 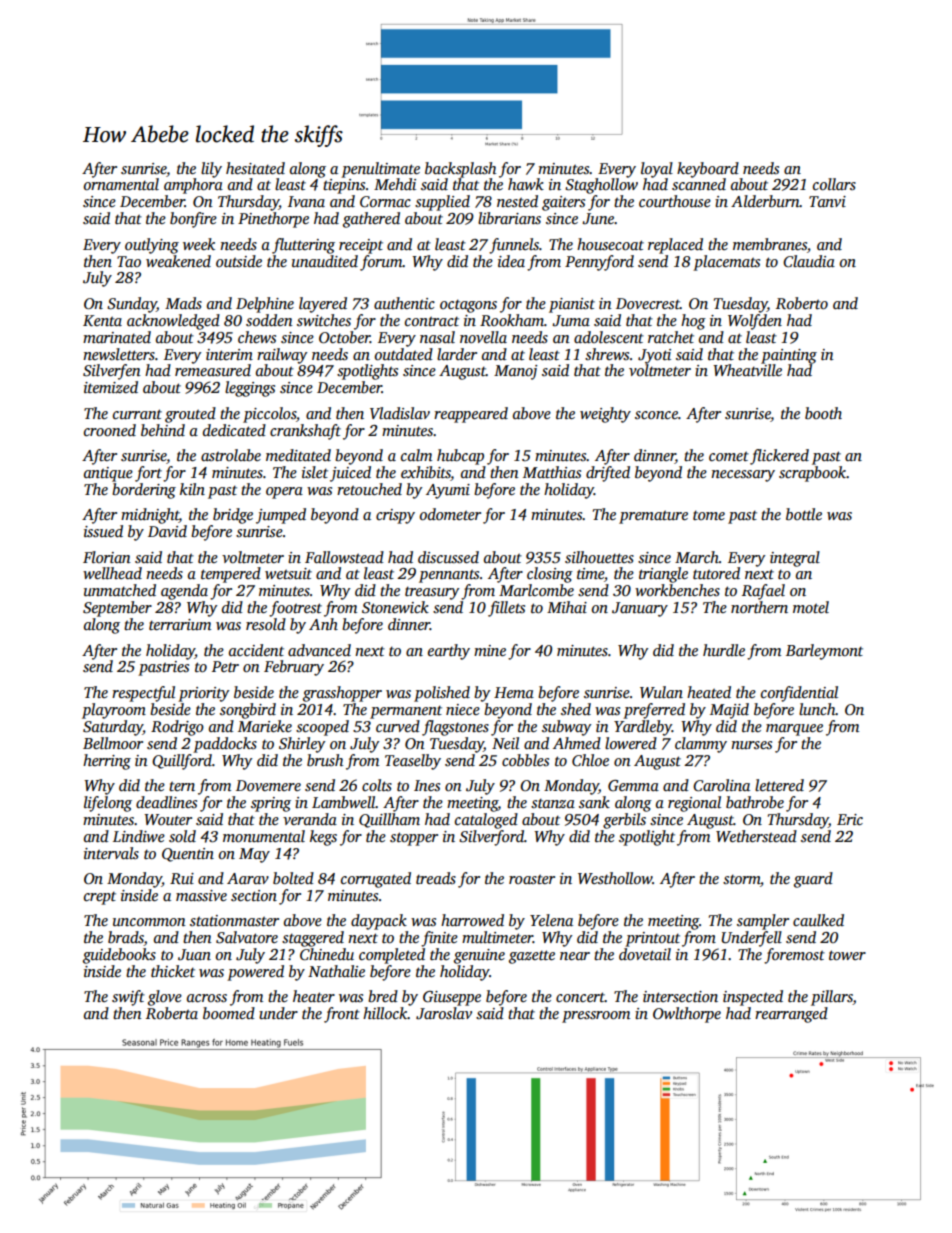 I want to click on stopper, so click(x=414, y=839).
